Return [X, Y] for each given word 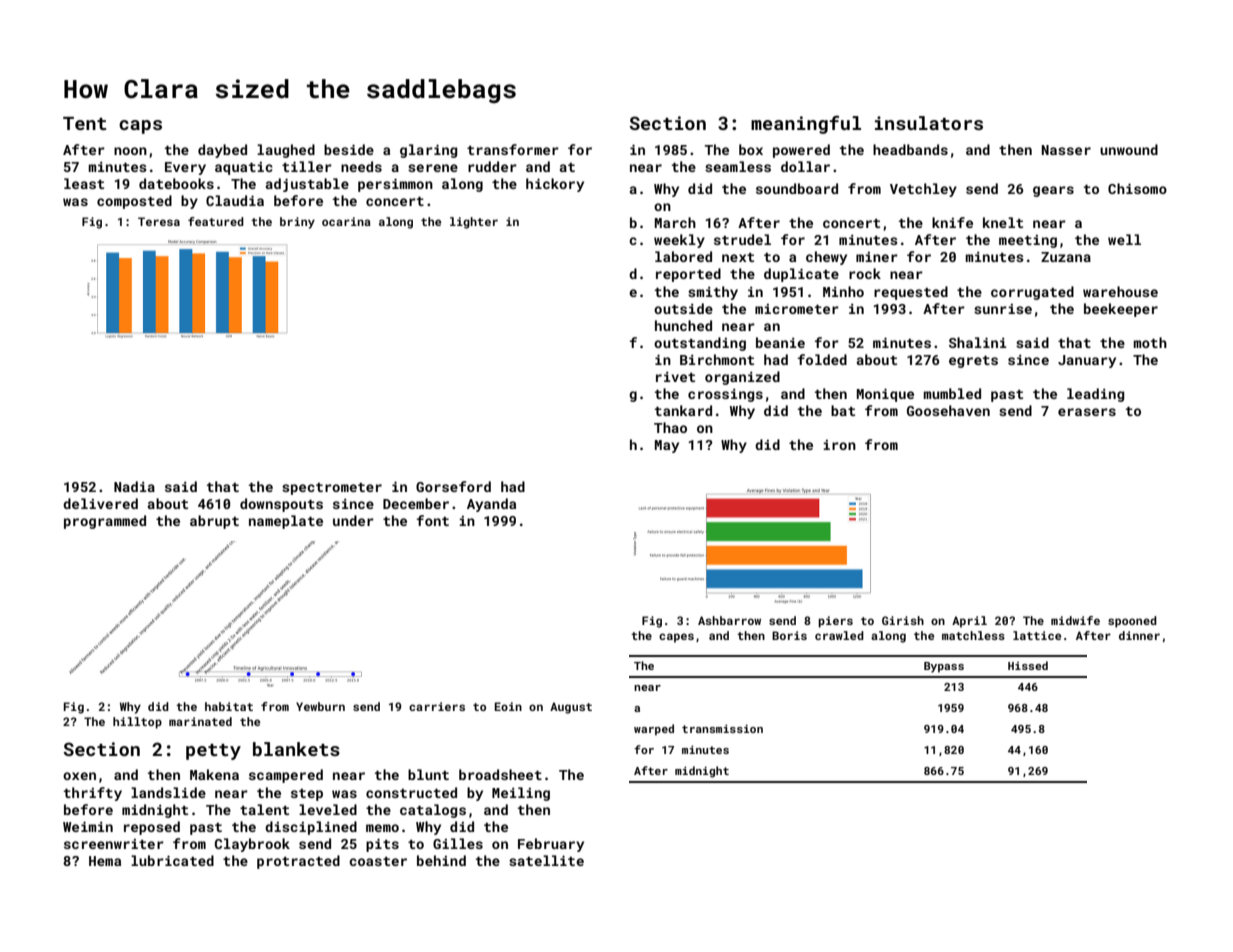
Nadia [134, 486]
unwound [1129, 149]
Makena [214, 774]
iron [839, 445]
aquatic [244, 168]
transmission [722, 728]
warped [654, 730]
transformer [513, 149]
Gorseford [453, 486]
